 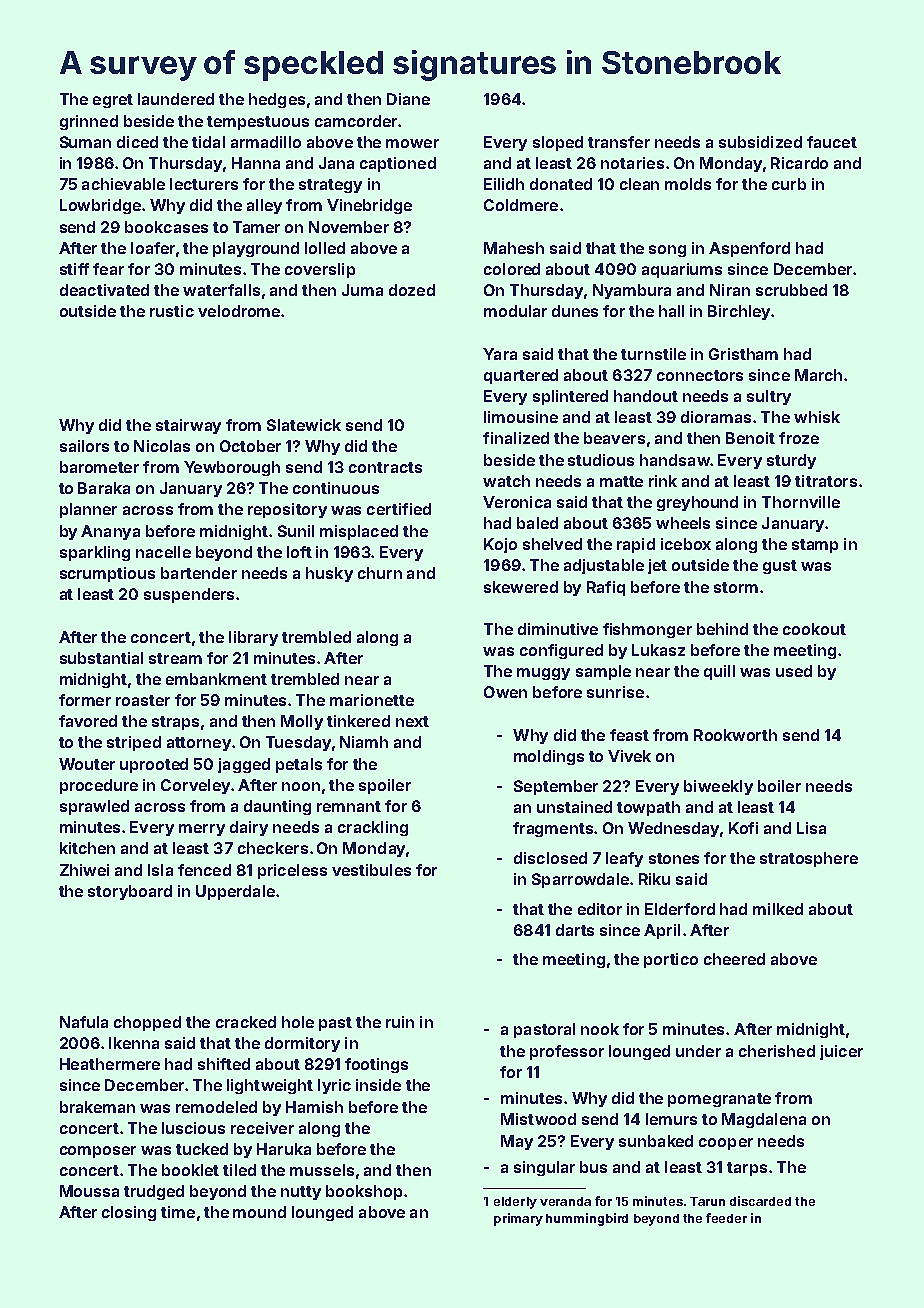 What do you see at coordinates (789, 184) in the image?
I see `curb` at bounding box center [789, 184].
